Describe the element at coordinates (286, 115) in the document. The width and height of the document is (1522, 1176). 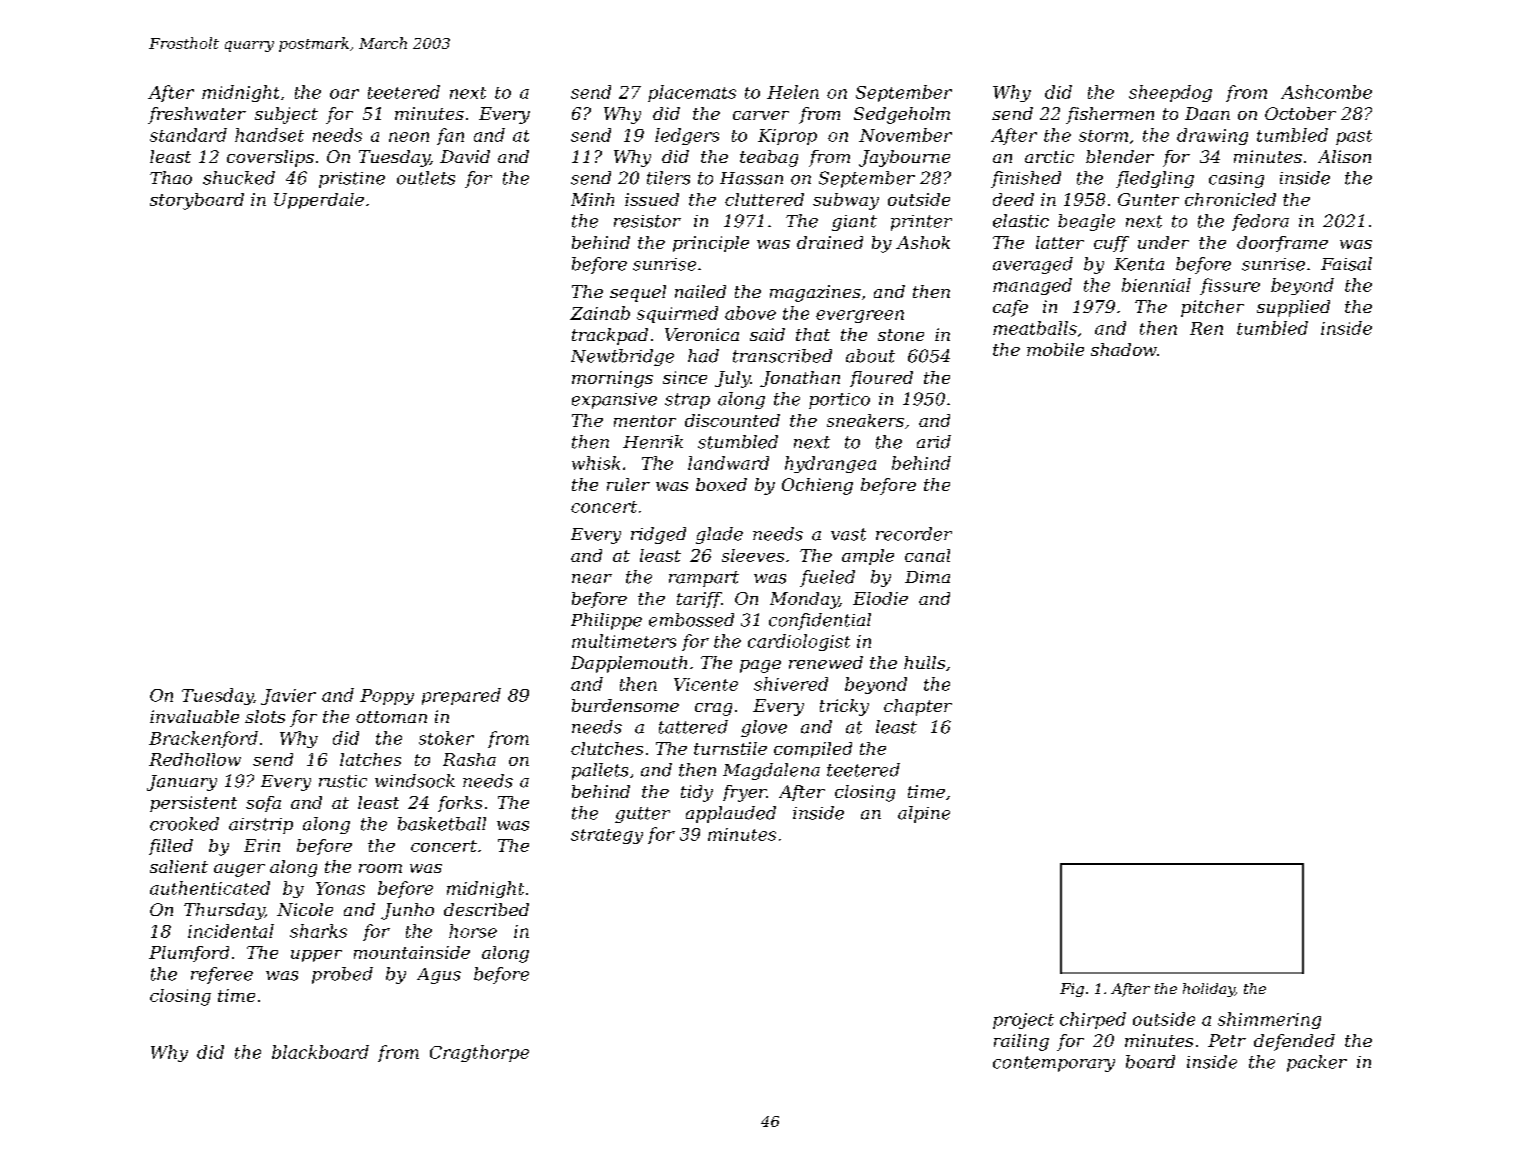
I see `subject` at that location.
